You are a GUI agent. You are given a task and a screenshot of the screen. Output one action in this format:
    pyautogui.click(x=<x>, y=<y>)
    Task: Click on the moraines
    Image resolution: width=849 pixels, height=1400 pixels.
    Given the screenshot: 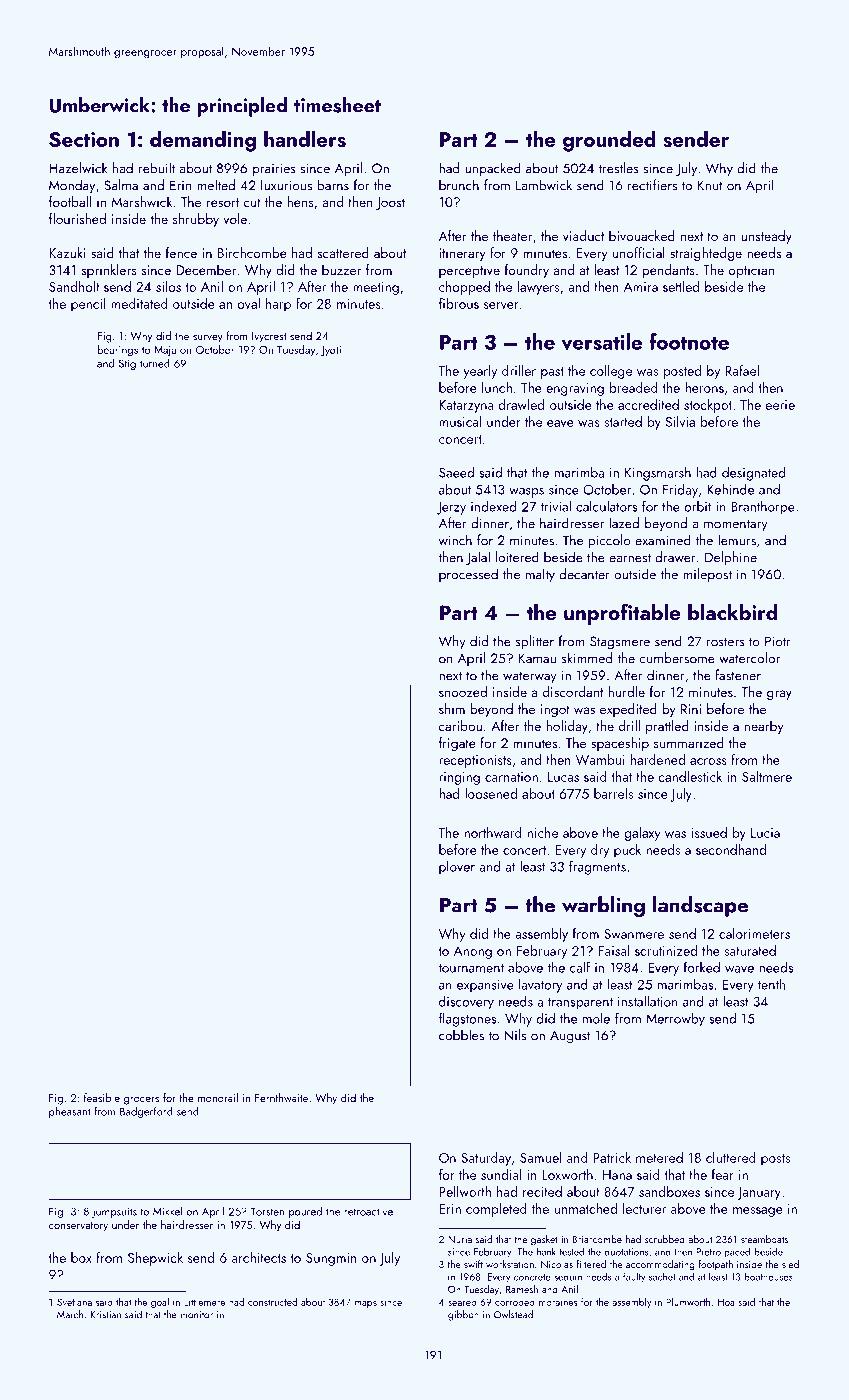 What is the action you would take?
    pyautogui.click(x=558, y=1302)
